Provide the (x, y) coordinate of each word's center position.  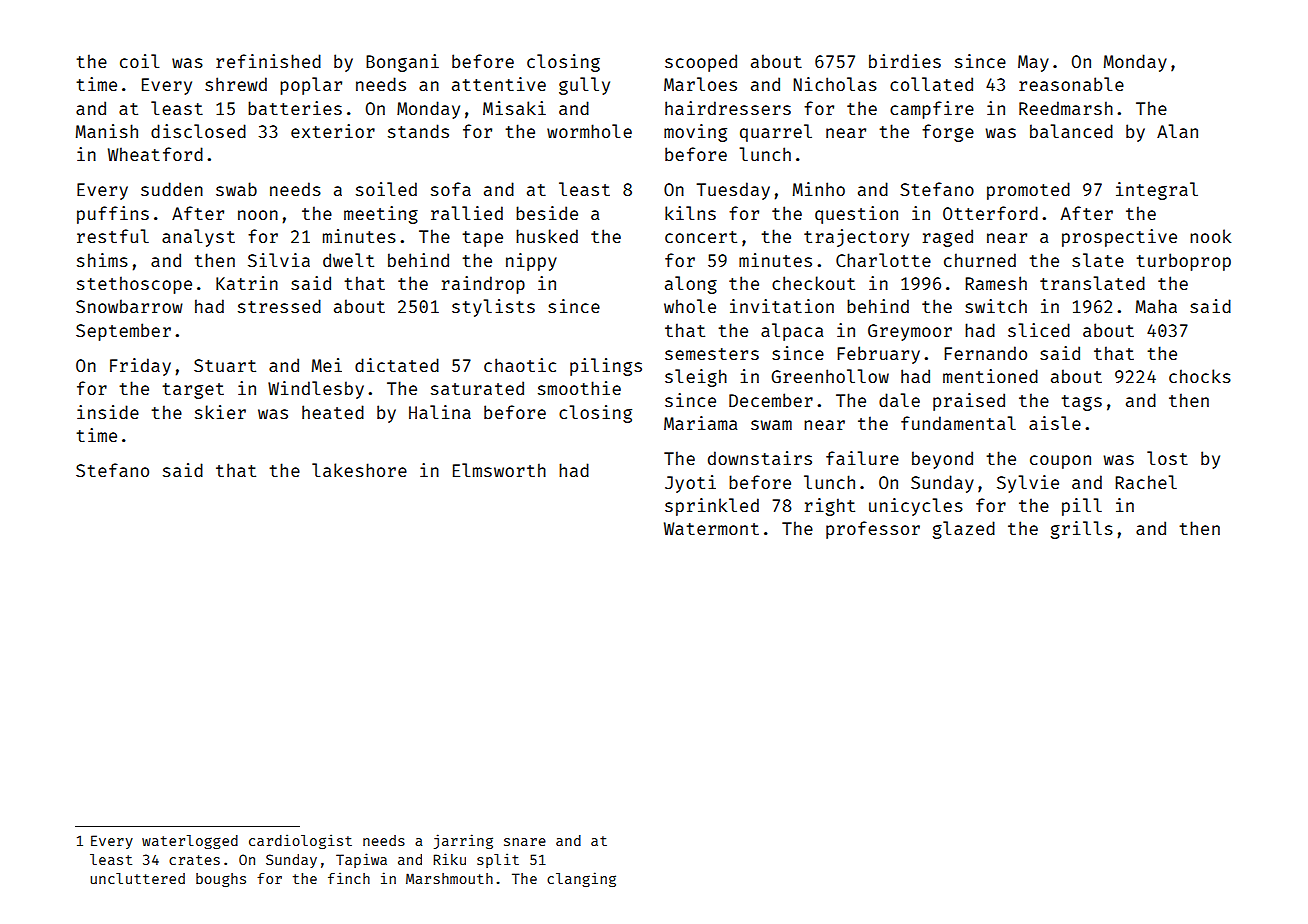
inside (108, 412)
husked (547, 236)
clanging (581, 879)
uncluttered (137, 878)
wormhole (589, 131)
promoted (1028, 191)
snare (525, 842)
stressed (279, 306)
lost (1167, 458)
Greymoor (910, 332)
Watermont (711, 528)
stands (418, 131)
